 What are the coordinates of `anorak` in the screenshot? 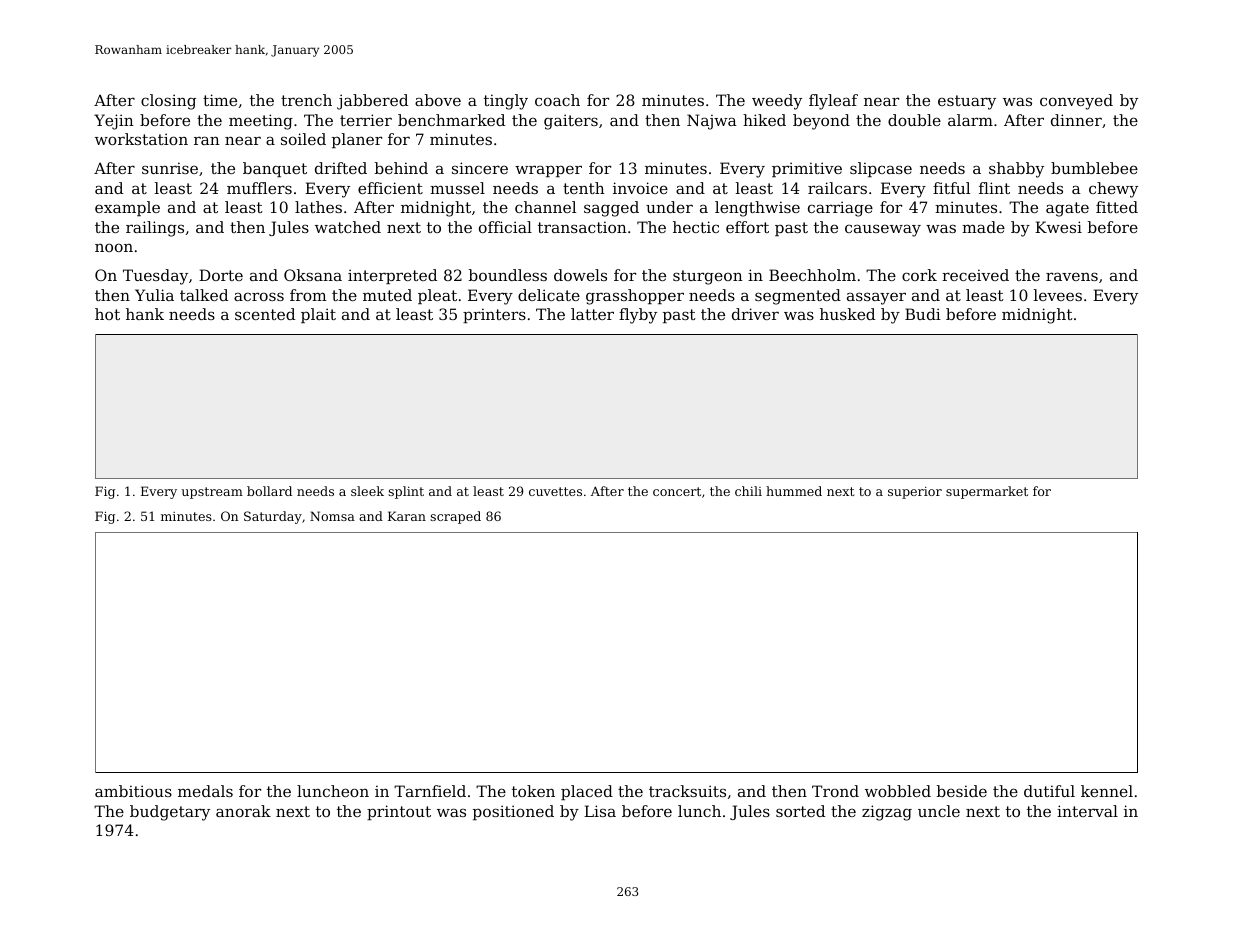 It's located at (243, 811).
